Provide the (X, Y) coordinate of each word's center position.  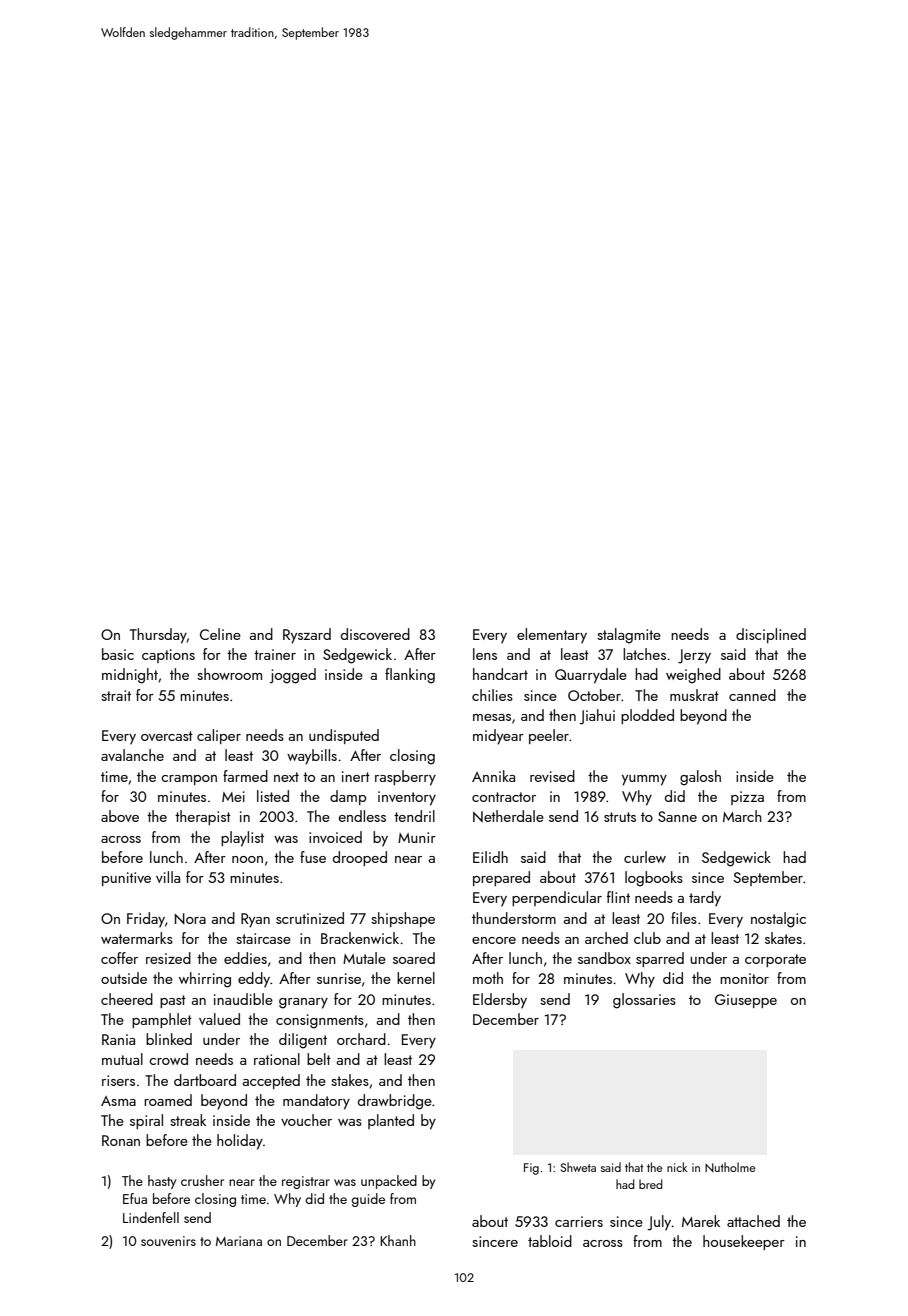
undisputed (344, 736)
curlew (645, 857)
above (120, 816)
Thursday (158, 636)
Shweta (578, 1167)
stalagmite (629, 636)
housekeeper (744, 1242)
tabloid (550, 1241)
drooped (360, 858)
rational (277, 1059)
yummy (644, 780)
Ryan (255, 920)
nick (677, 1167)
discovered (375, 634)
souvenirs (168, 1241)
